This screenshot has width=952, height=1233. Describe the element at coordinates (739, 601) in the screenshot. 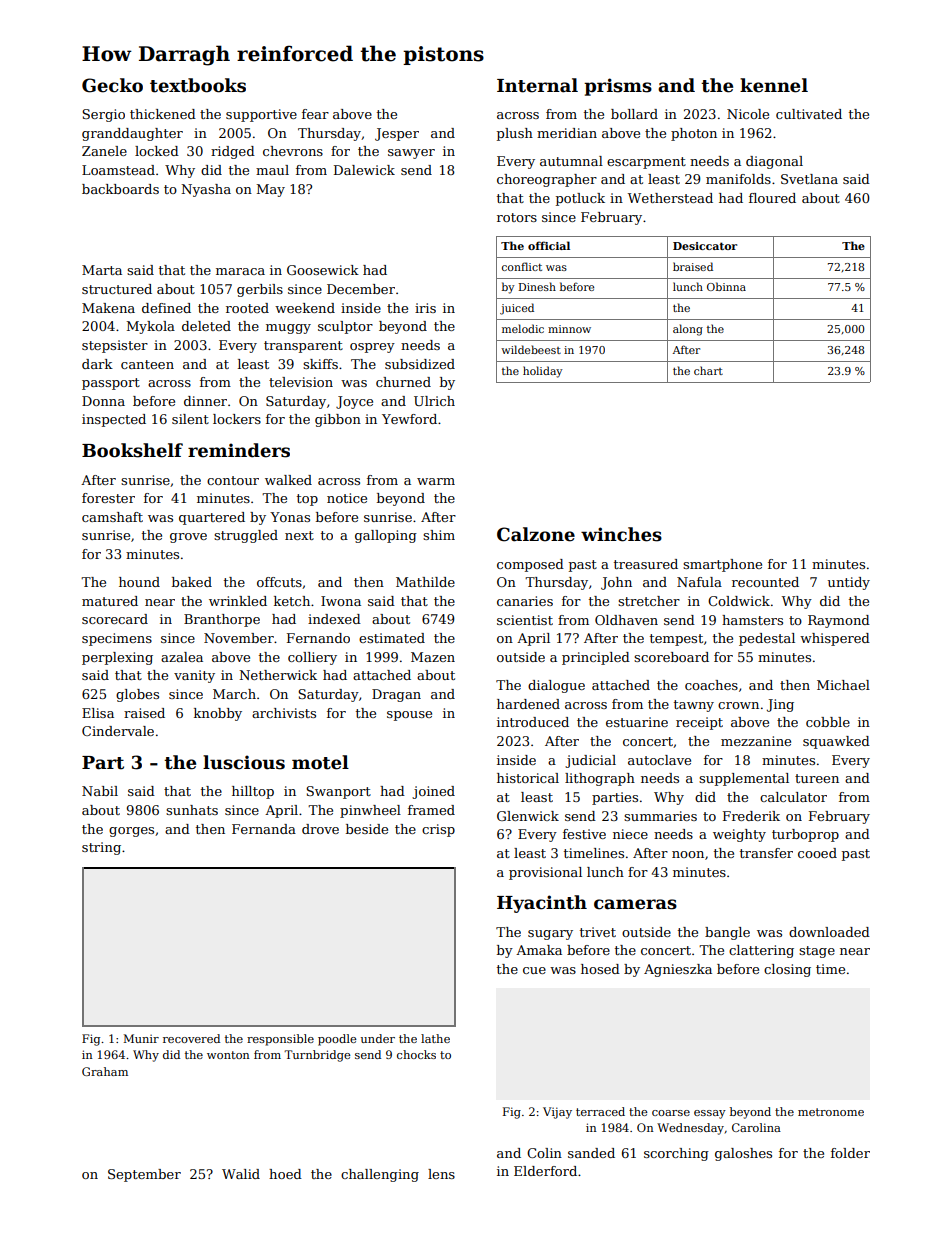

I see `Coldwick` at that location.
